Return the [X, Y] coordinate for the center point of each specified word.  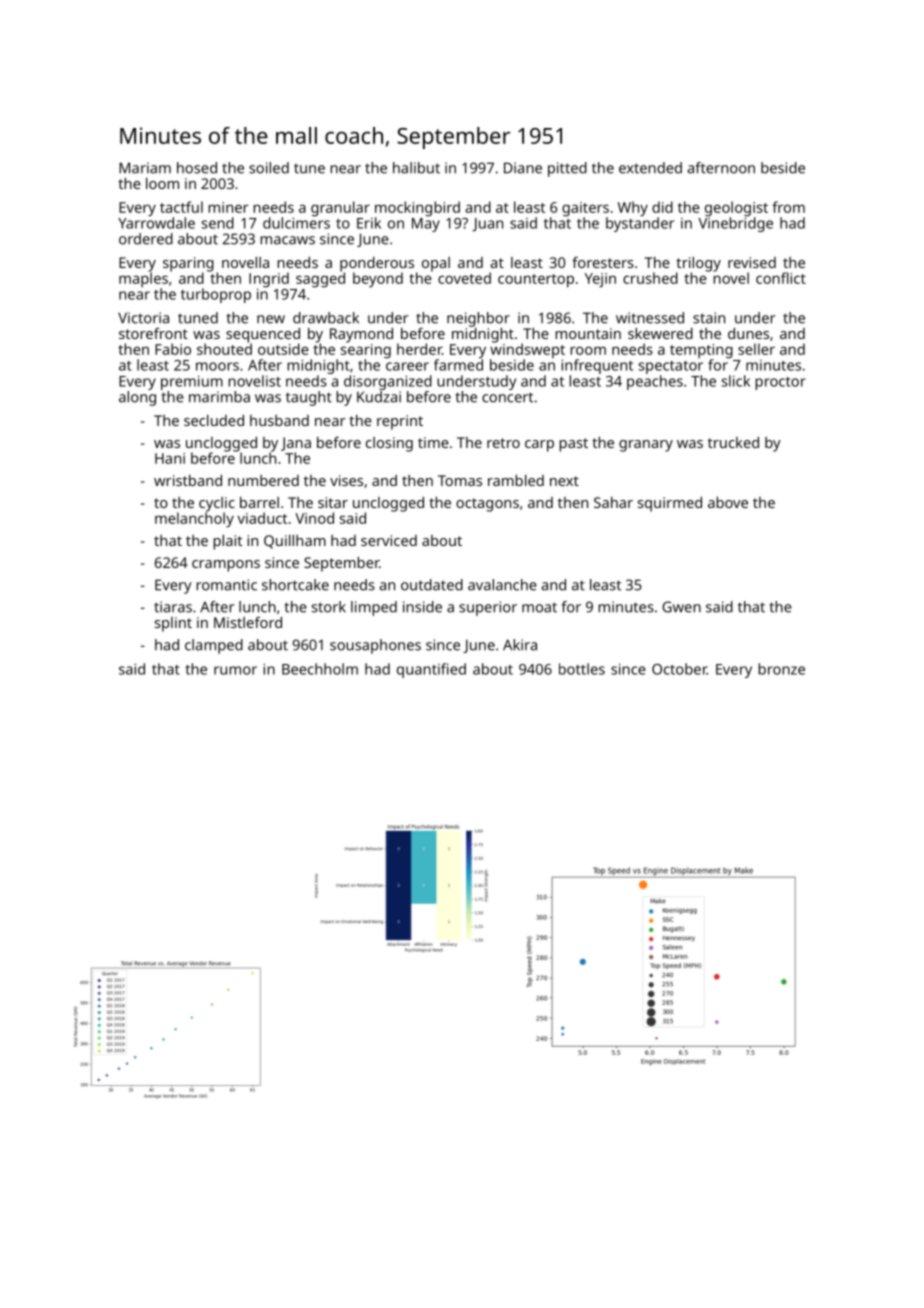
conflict [781, 278]
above [728, 502]
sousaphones [375, 646]
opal [436, 264]
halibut [416, 168]
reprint [400, 422]
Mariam [145, 168]
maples [143, 279]
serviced [389, 540]
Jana [296, 444]
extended [650, 168]
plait [227, 542]
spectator [671, 367]
